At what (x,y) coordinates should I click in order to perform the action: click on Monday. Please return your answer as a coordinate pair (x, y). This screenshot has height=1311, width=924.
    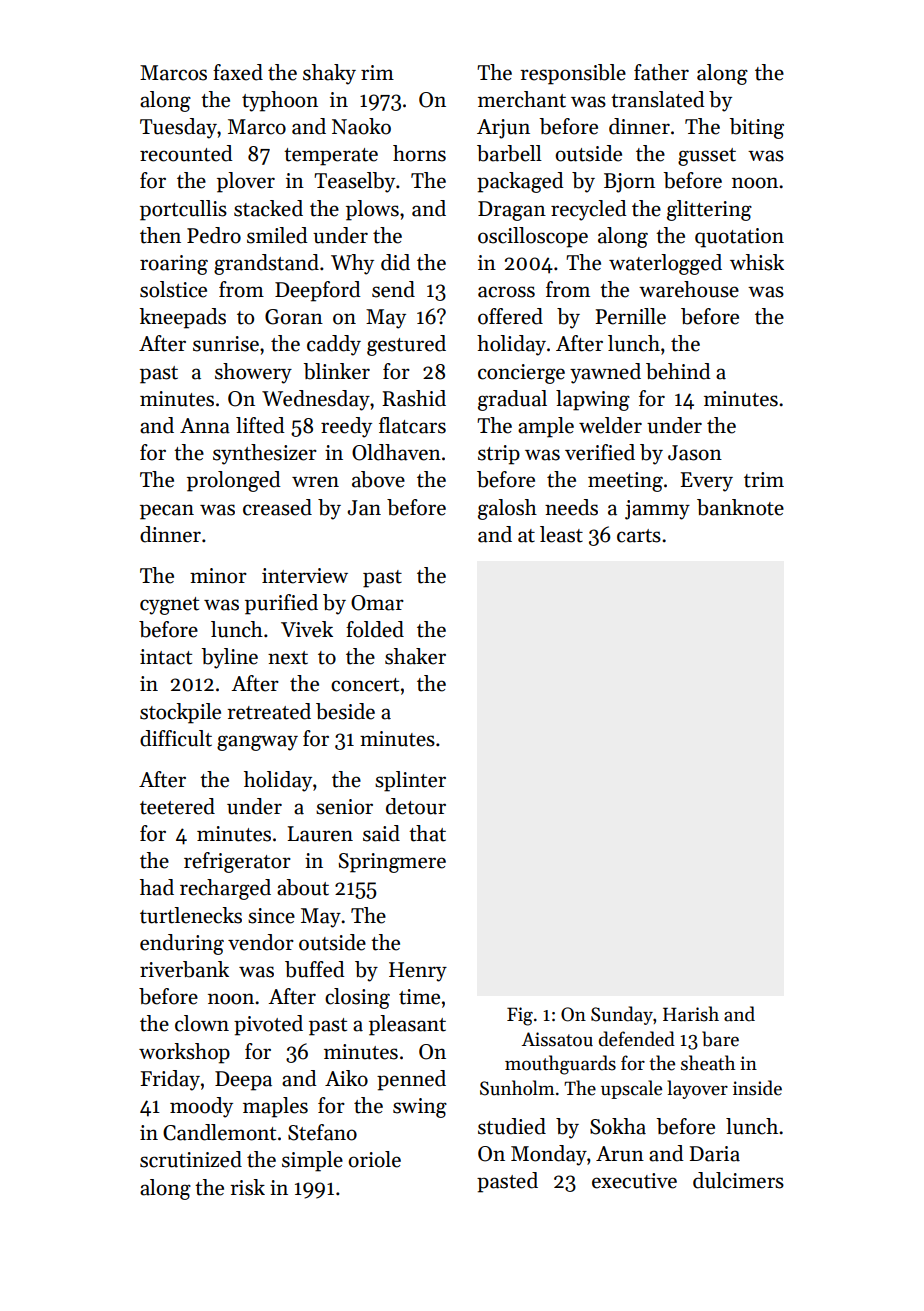
    Looking at the image, I should click on (549, 1155).
